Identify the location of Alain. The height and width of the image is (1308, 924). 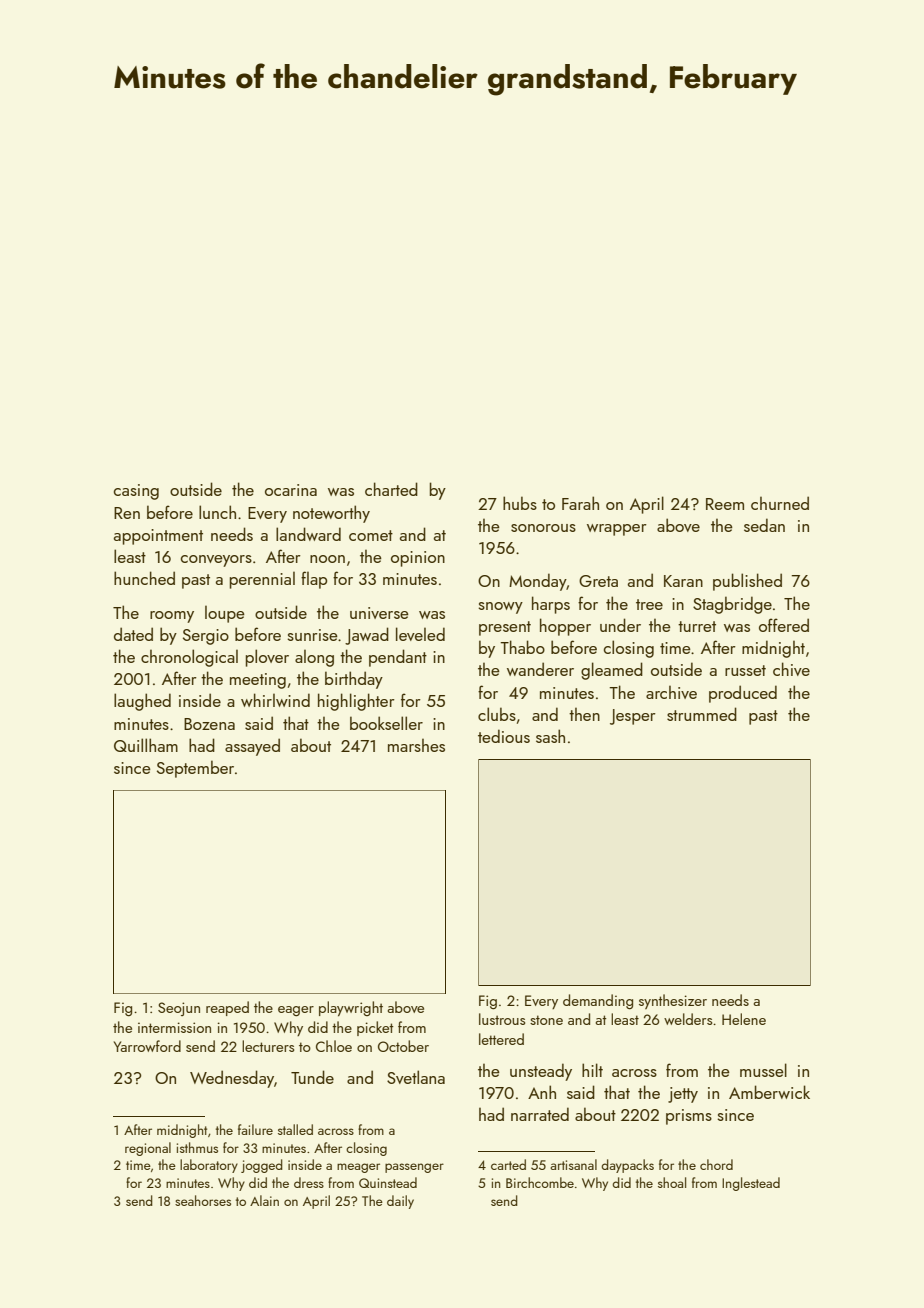
(264, 1200).
